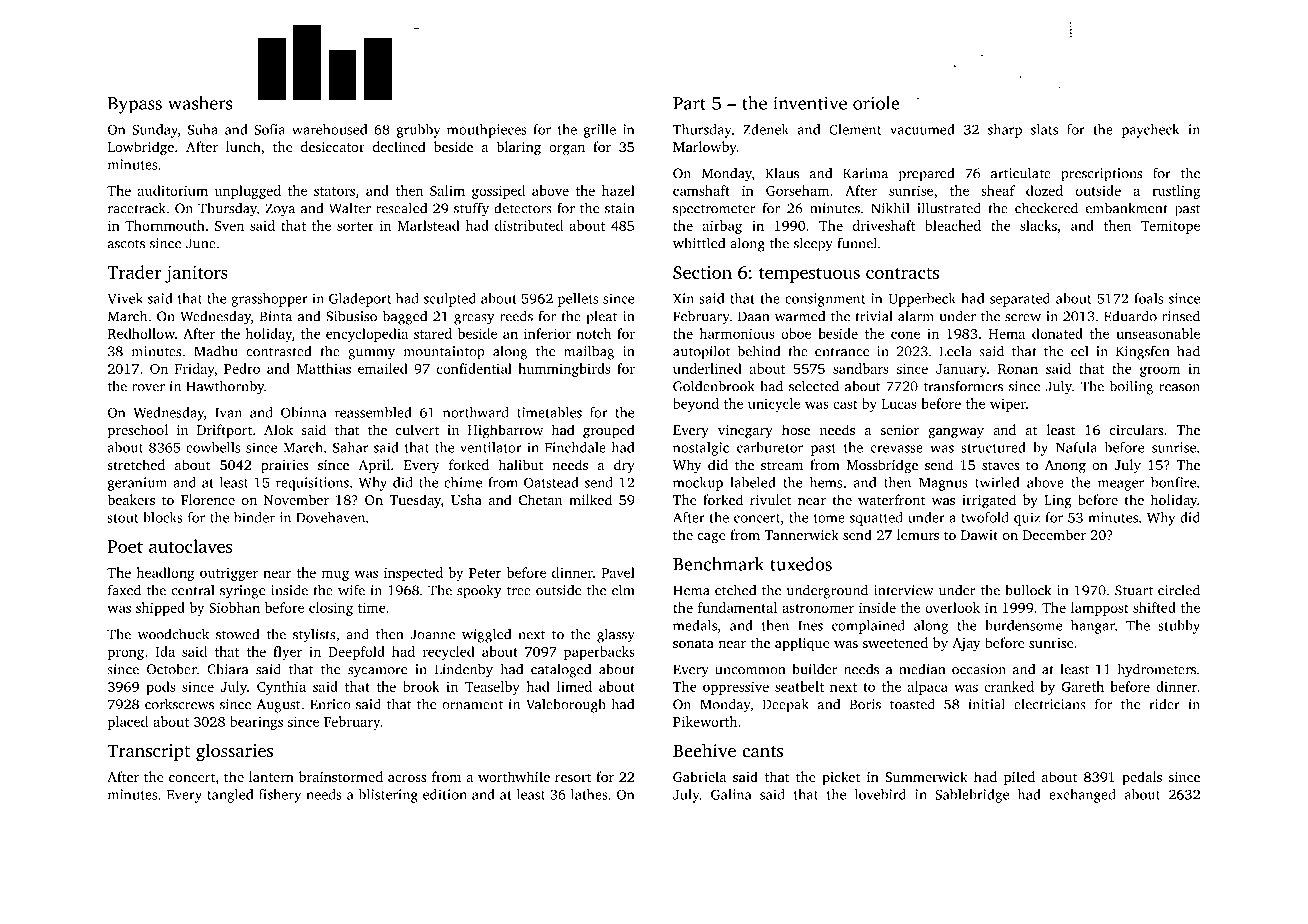 The image size is (1308, 924). Describe the element at coordinates (208, 499) in the screenshot. I see `Florence` at that location.
